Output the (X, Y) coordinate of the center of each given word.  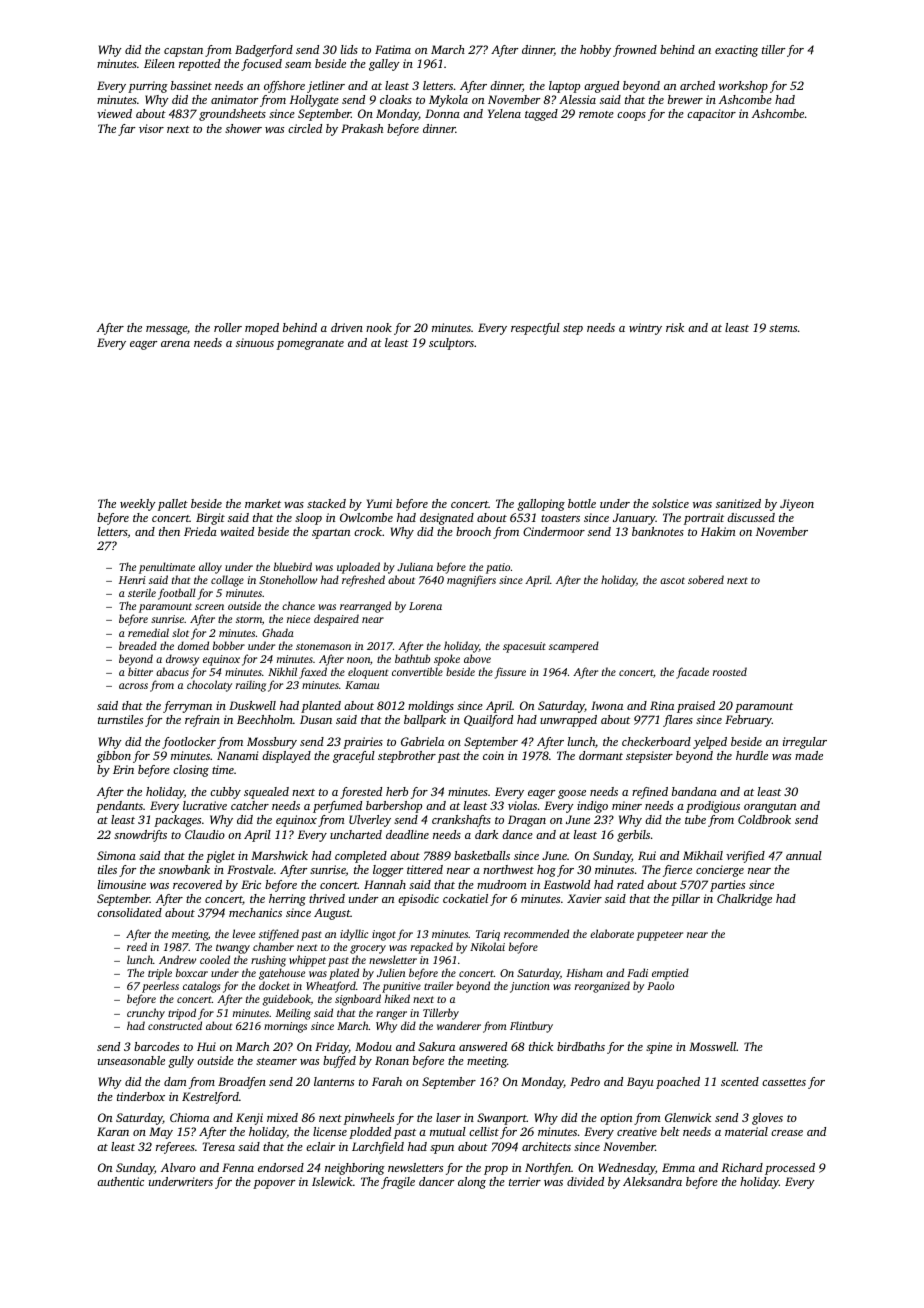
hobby (595, 51)
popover (274, 1184)
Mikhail (703, 855)
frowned (635, 51)
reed (137, 946)
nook (379, 327)
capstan (183, 52)
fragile (398, 1183)
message (166, 330)
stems (783, 328)
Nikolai (487, 946)
